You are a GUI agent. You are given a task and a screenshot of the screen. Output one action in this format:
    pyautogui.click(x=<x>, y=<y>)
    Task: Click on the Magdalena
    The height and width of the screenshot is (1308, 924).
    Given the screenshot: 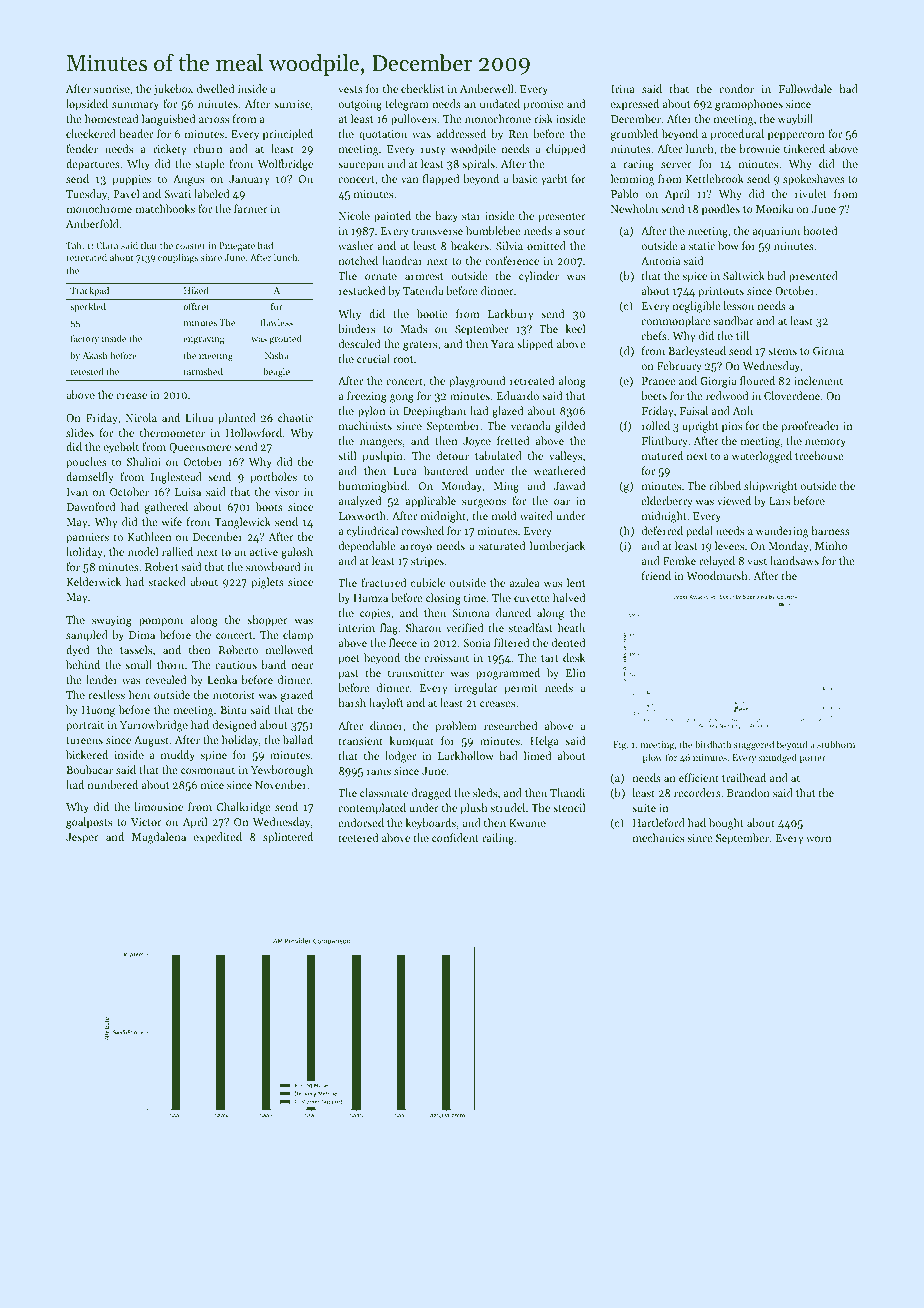 What is the action you would take?
    pyautogui.click(x=159, y=838)
